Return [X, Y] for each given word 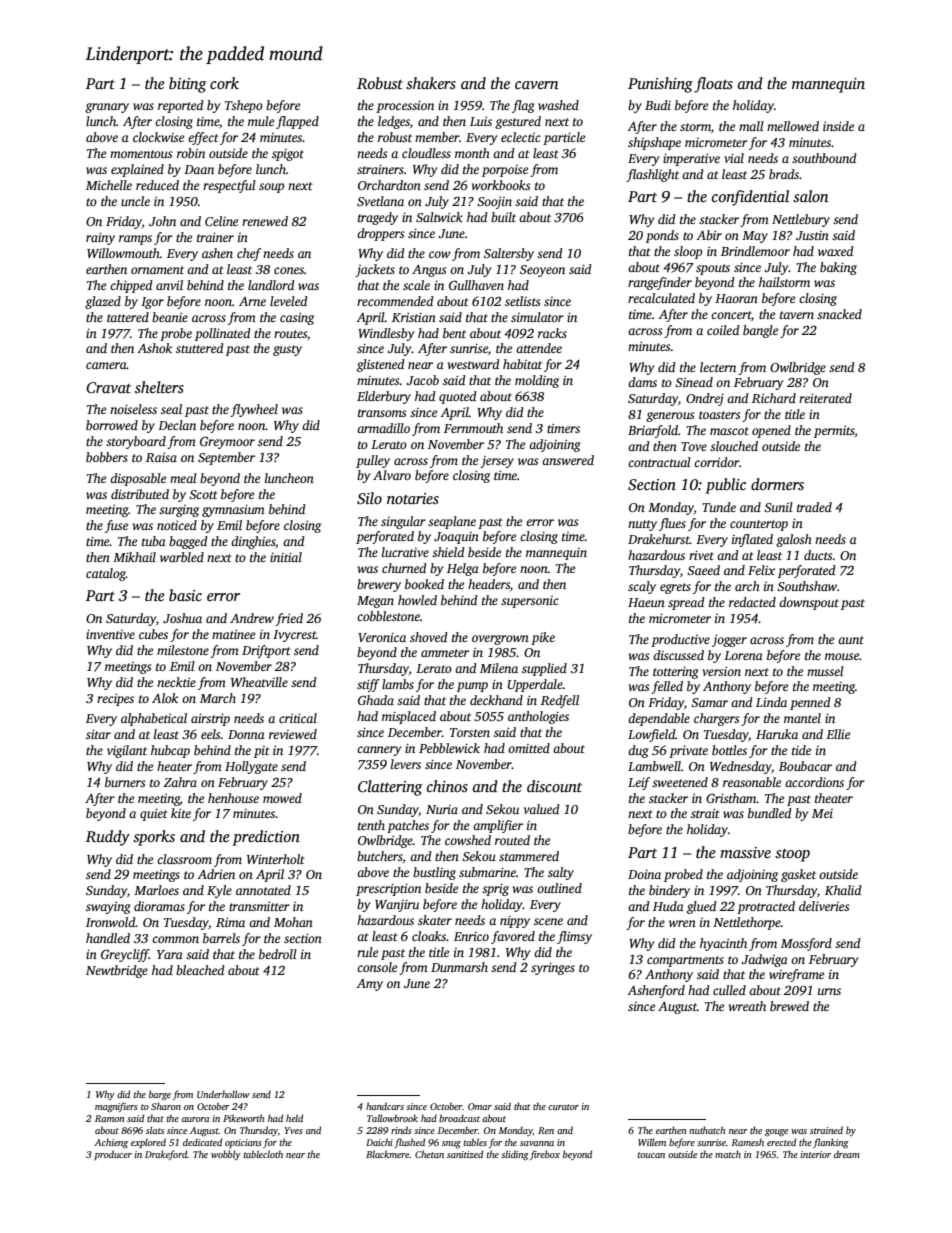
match [728, 1154]
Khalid [843, 890]
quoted [458, 397]
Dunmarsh [459, 967]
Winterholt [276, 859]
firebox [545, 1155]
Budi [658, 105]
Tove [694, 446]
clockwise [158, 137]
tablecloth [263, 1154]
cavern [536, 85]
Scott [203, 494]
